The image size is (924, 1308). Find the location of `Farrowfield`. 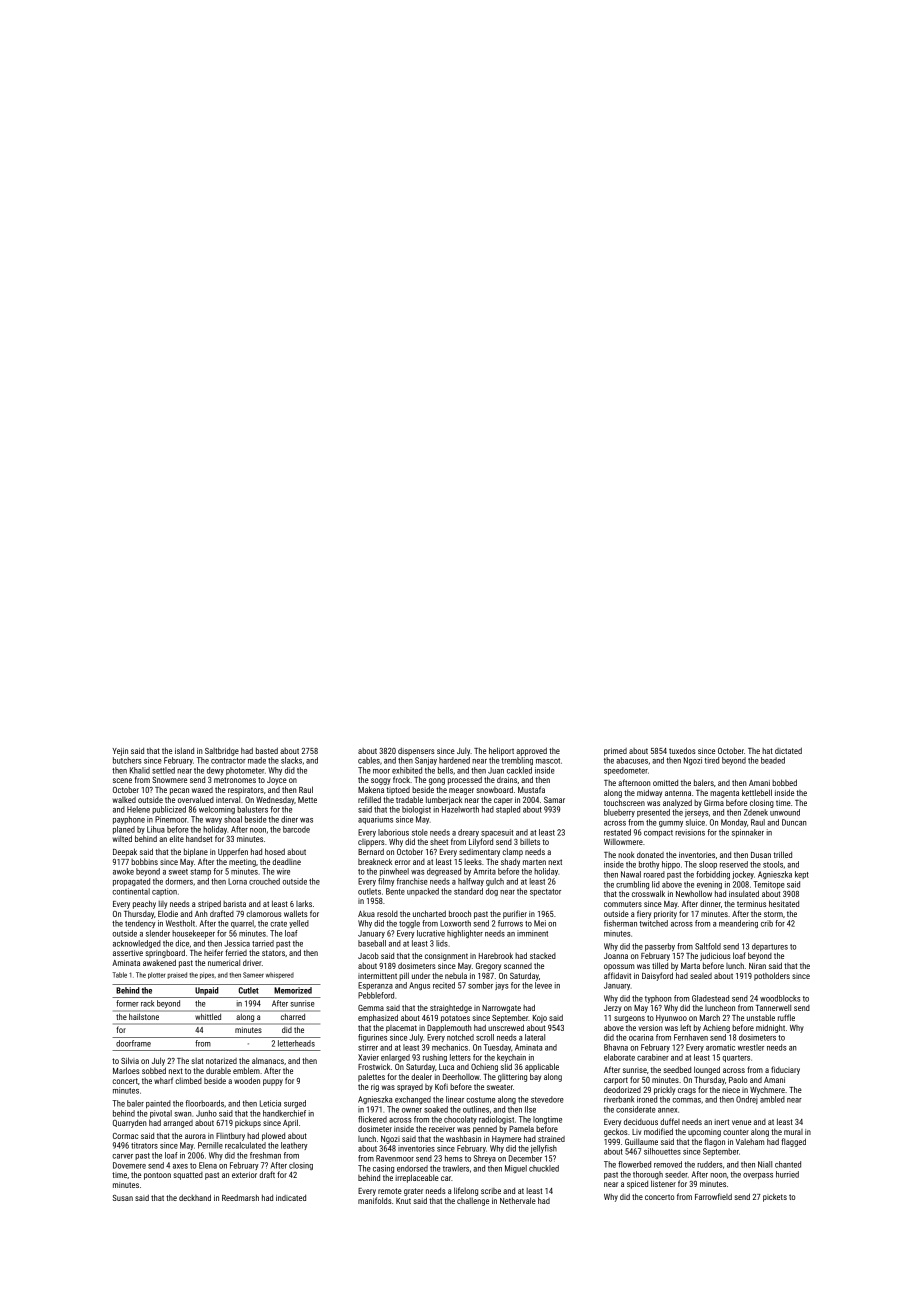

Farrowfield is located at coordinates (713, 1196).
